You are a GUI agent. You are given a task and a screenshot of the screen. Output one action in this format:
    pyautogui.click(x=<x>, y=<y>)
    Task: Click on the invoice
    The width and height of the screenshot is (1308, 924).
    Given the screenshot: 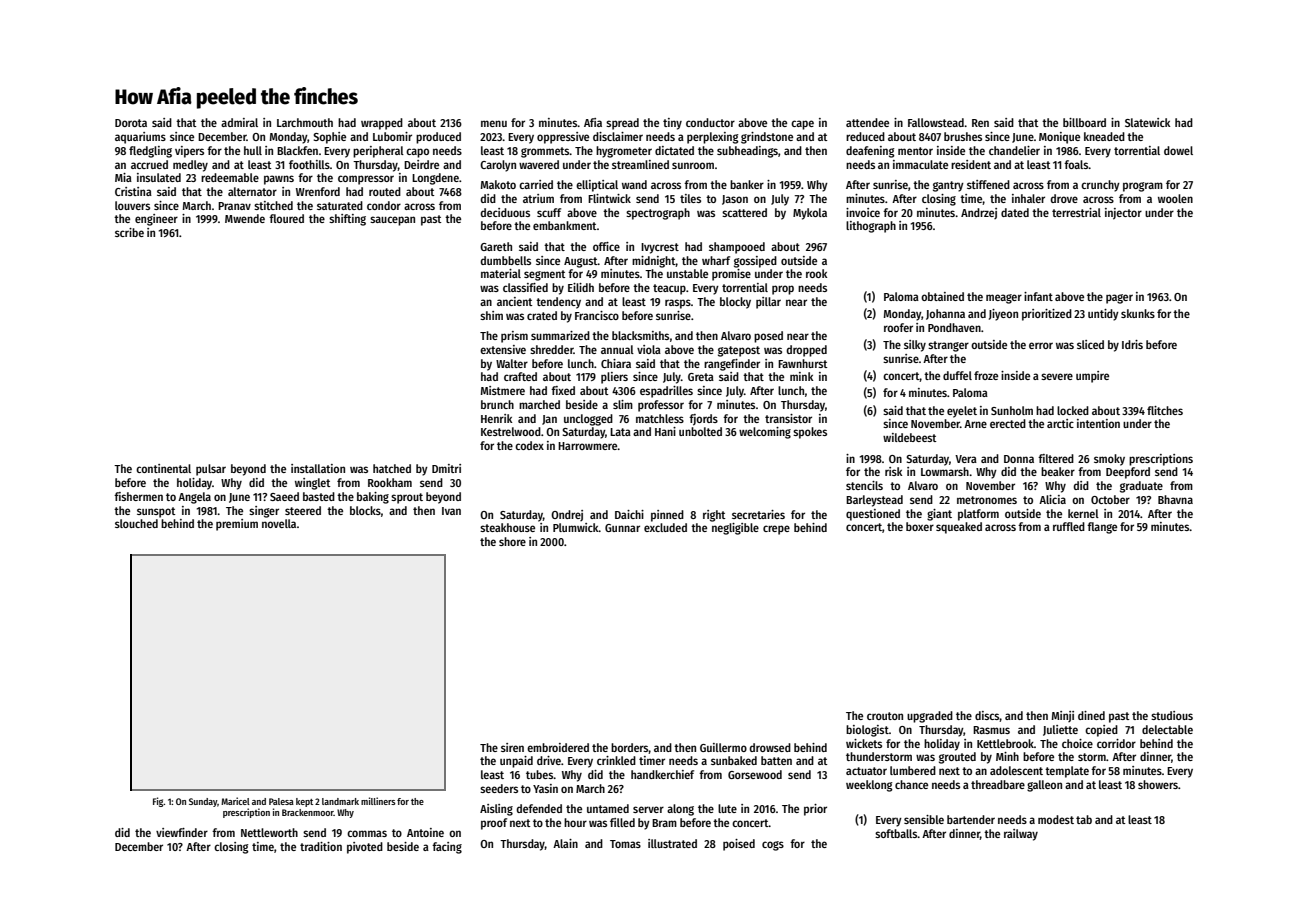 What is the action you would take?
    pyautogui.click(x=863, y=212)
